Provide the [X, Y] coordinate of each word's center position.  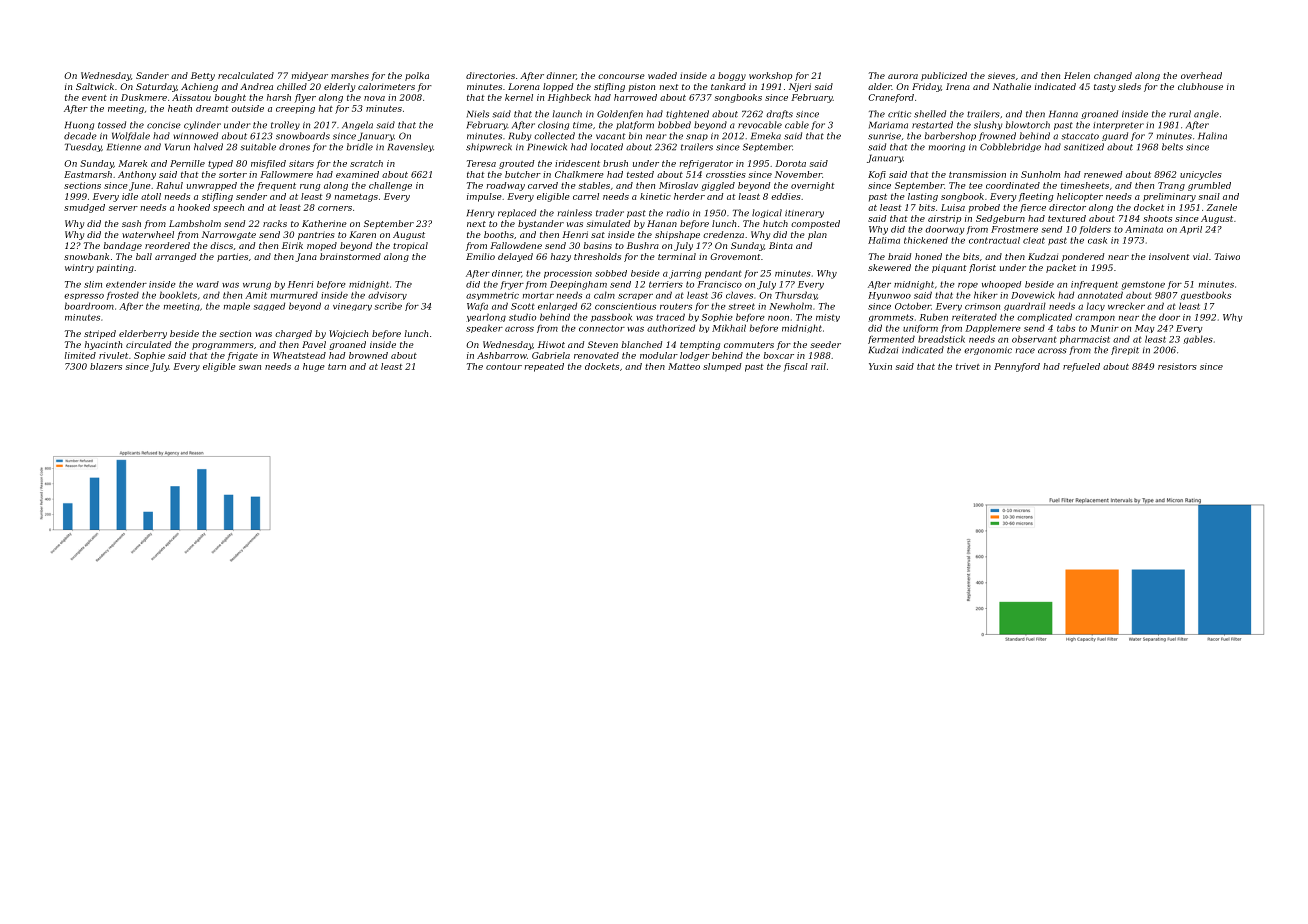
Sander [152, 75]
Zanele [1222, 207]
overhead [1201, 75]
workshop [770, 76]
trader [610, 213]
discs [221, 245]
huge [314, 367]
